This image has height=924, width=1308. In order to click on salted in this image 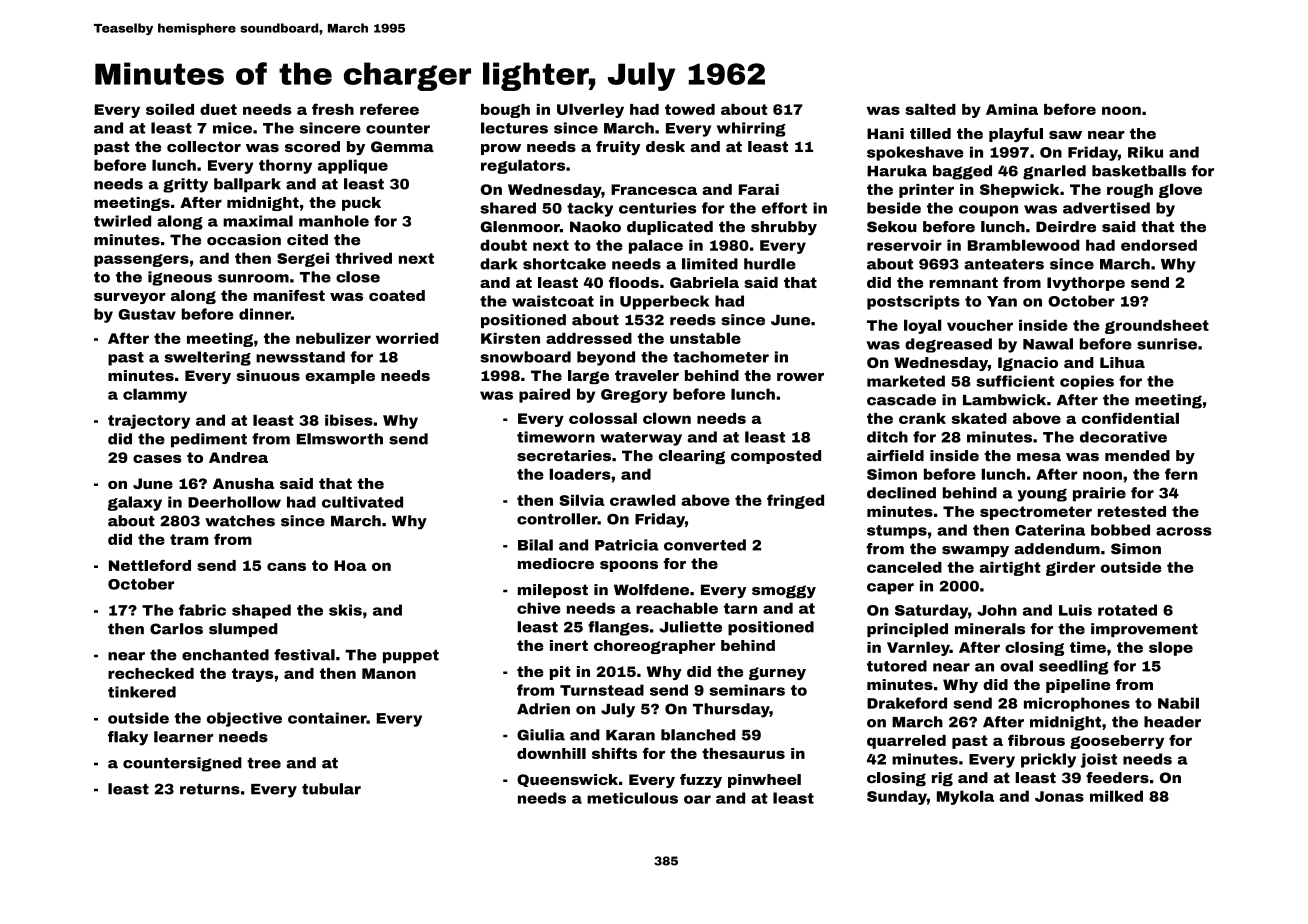, I will do `click(930, 109)`.
